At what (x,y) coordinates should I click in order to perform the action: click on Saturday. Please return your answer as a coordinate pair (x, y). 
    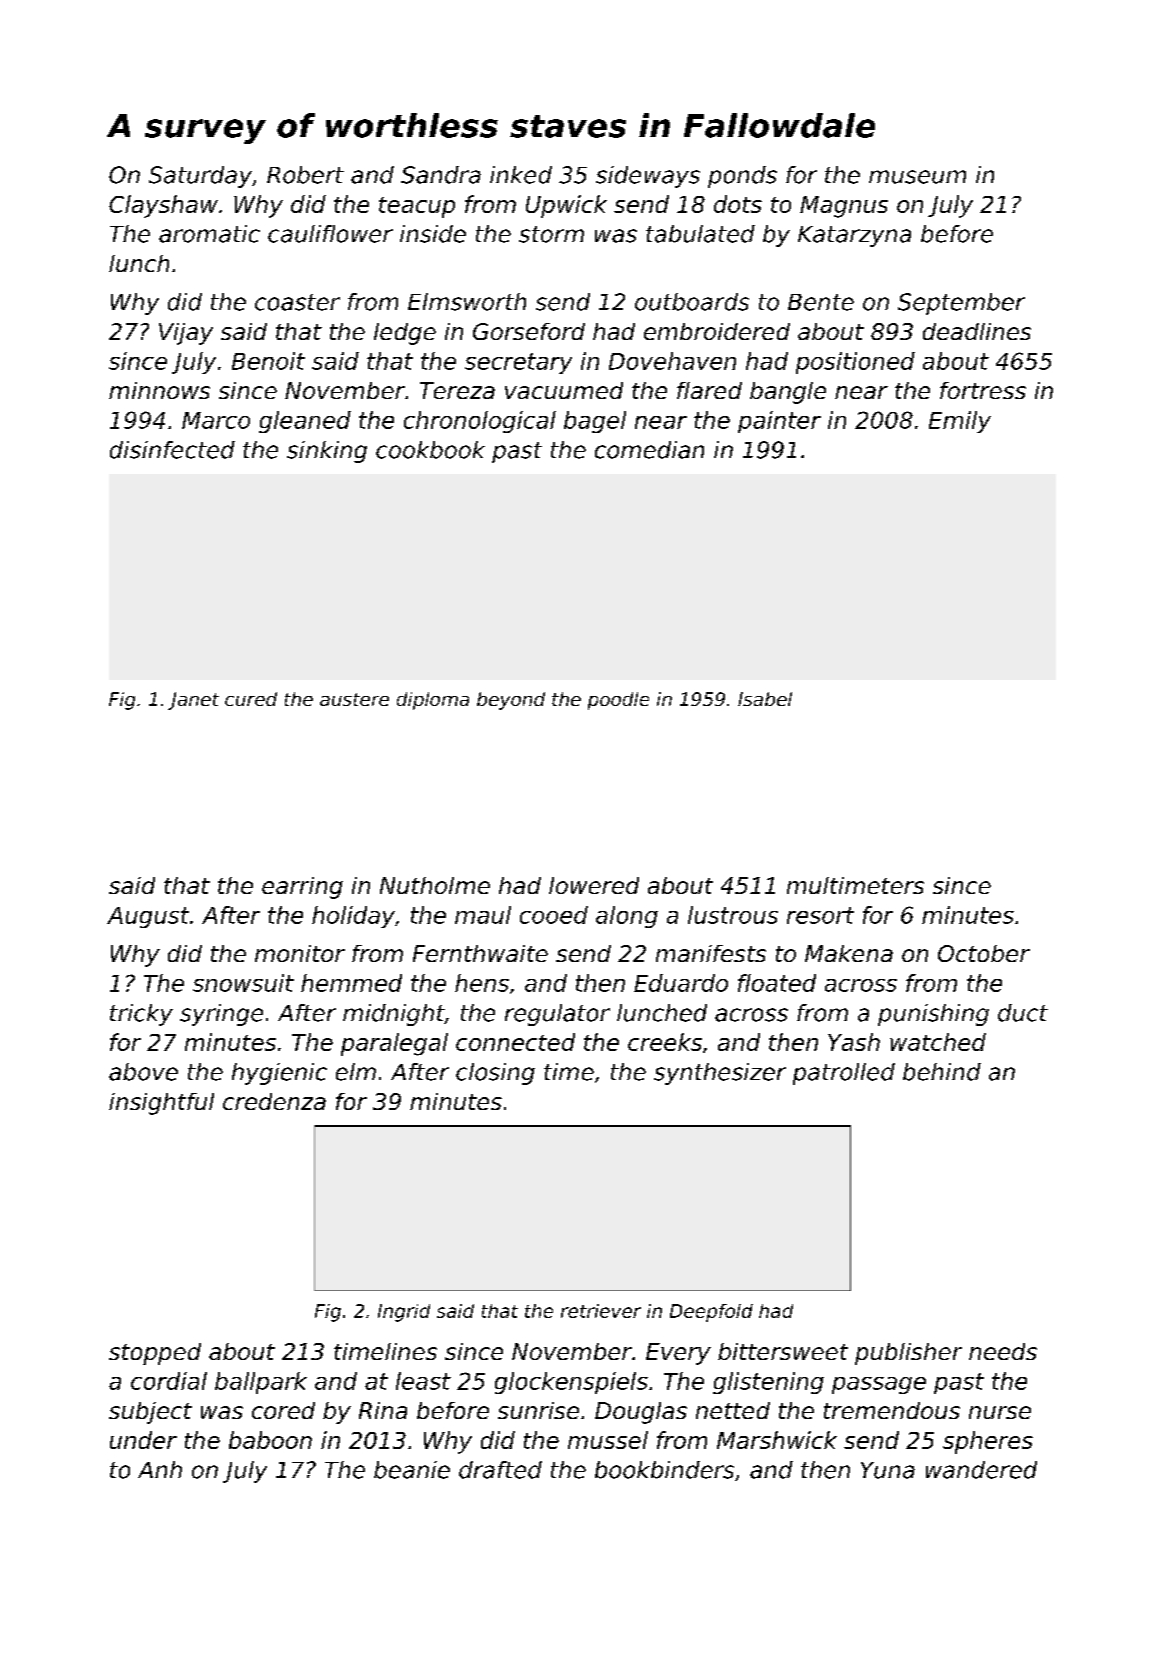
    Looking at the image, I should click on (200, 177).
